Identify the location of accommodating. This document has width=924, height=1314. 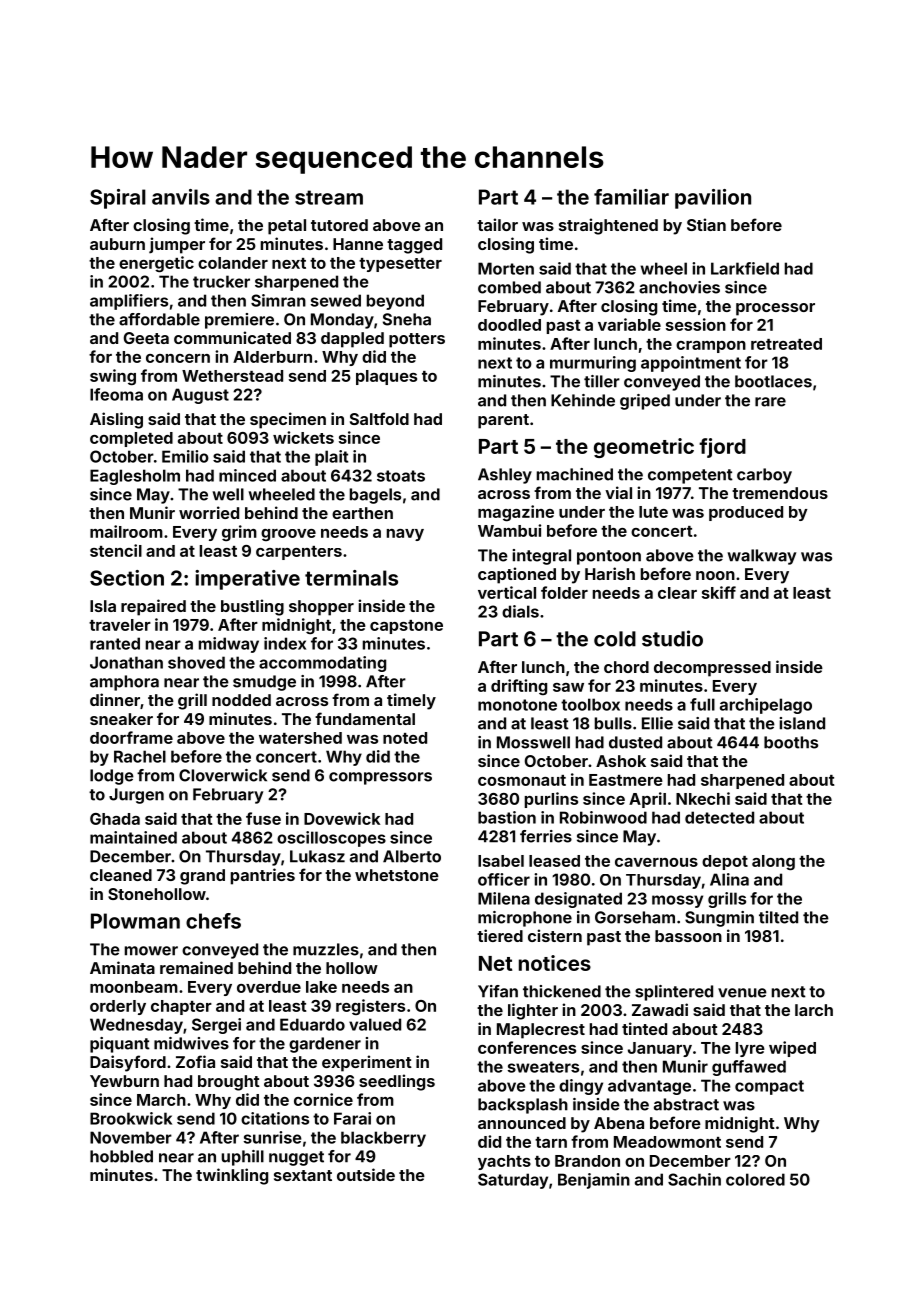
(322, 664).
